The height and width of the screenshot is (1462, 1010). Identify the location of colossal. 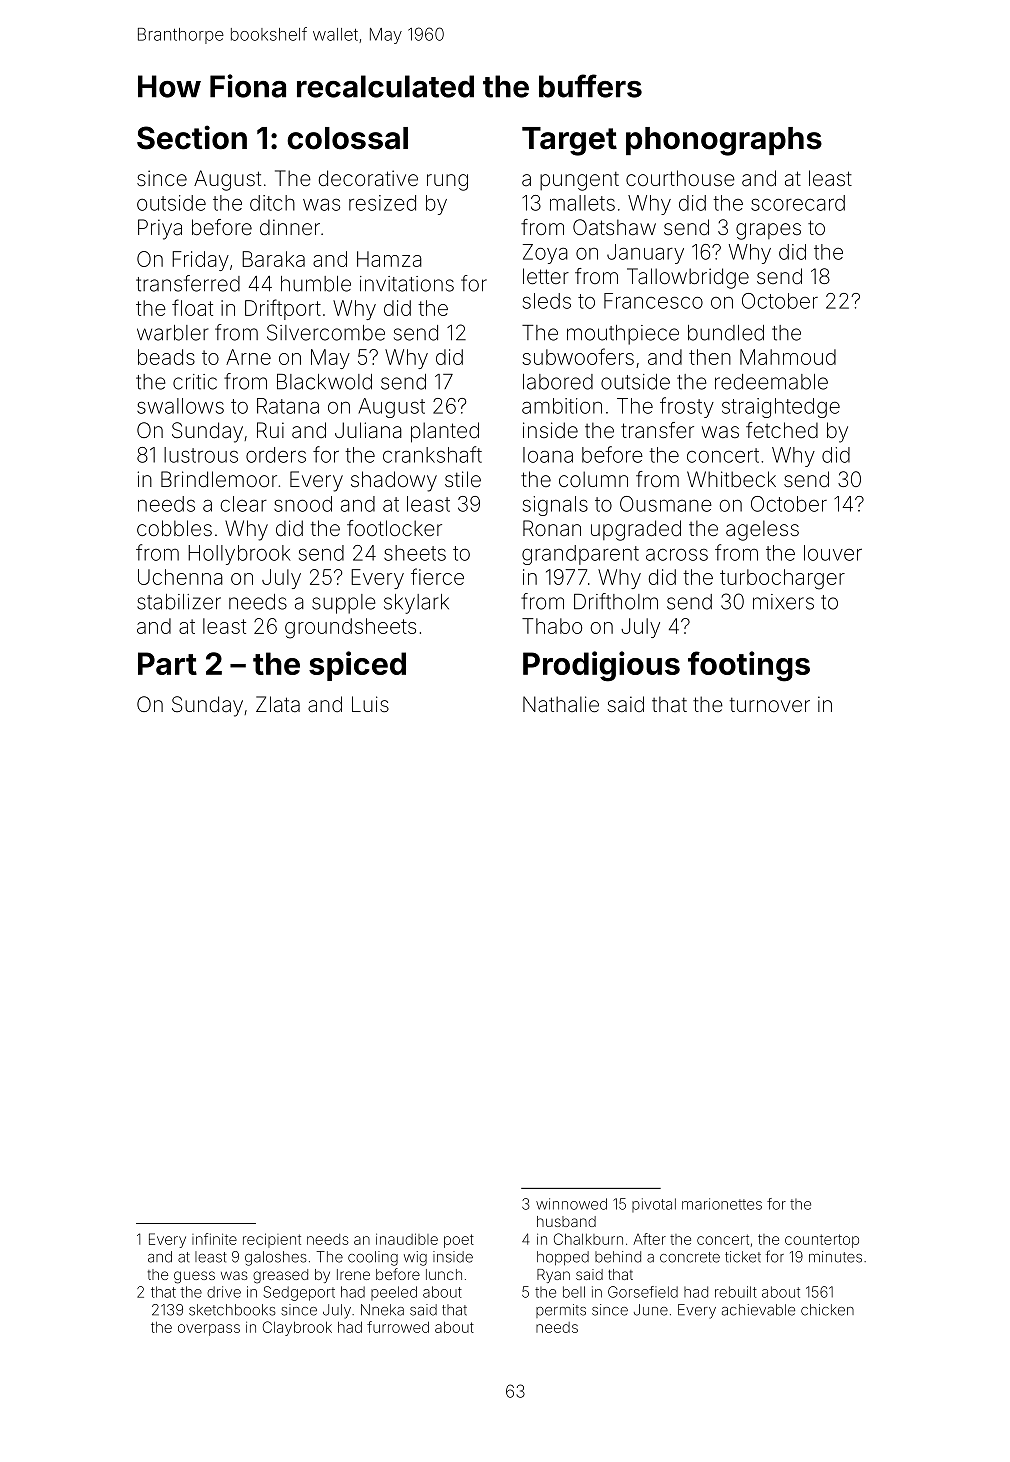
(347, 138).
